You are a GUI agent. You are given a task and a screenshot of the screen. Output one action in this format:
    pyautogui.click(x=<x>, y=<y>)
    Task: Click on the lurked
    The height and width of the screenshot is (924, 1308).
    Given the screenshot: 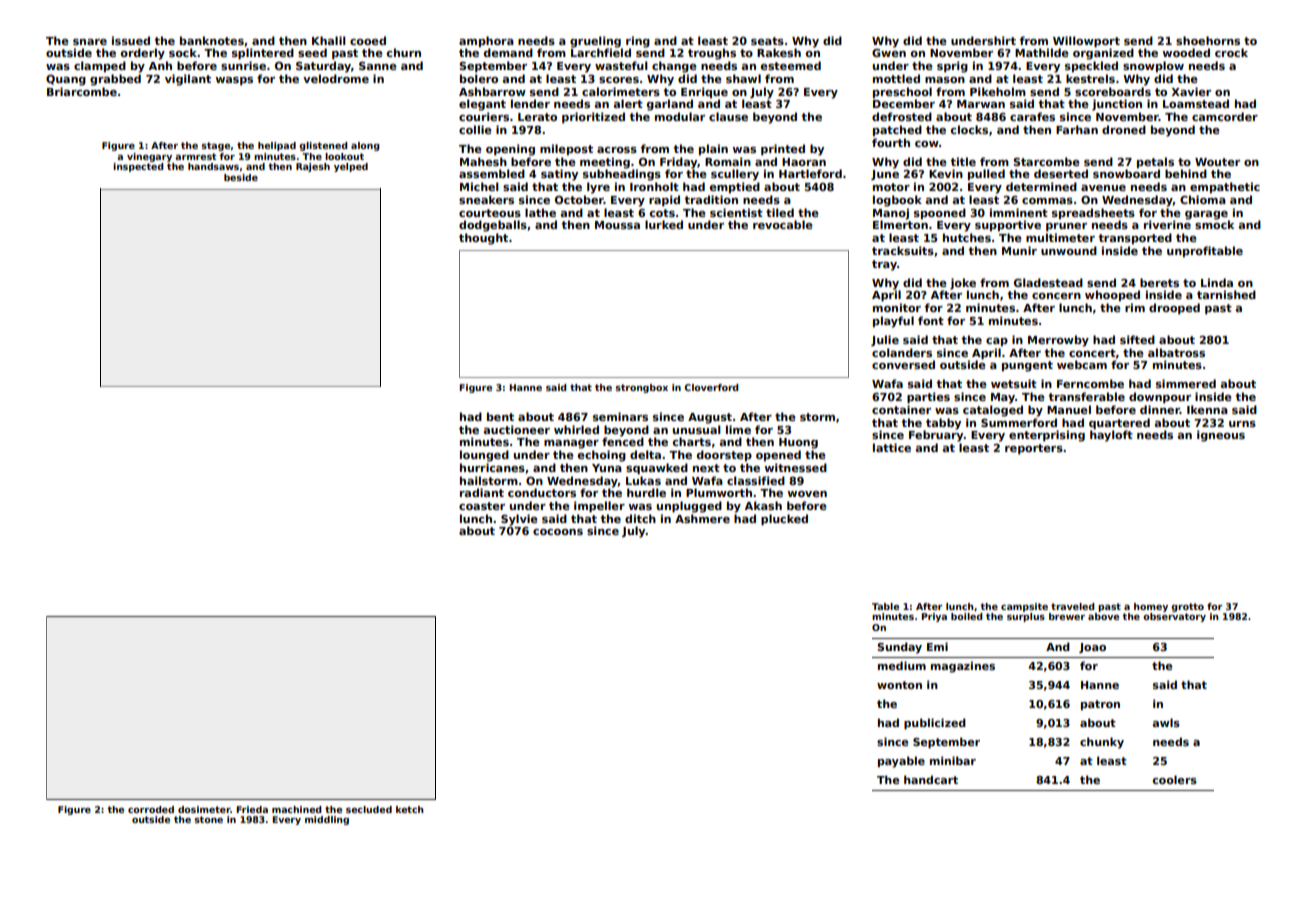 What is the action you would take?
    pyautogui.click(x=664, y=224)
